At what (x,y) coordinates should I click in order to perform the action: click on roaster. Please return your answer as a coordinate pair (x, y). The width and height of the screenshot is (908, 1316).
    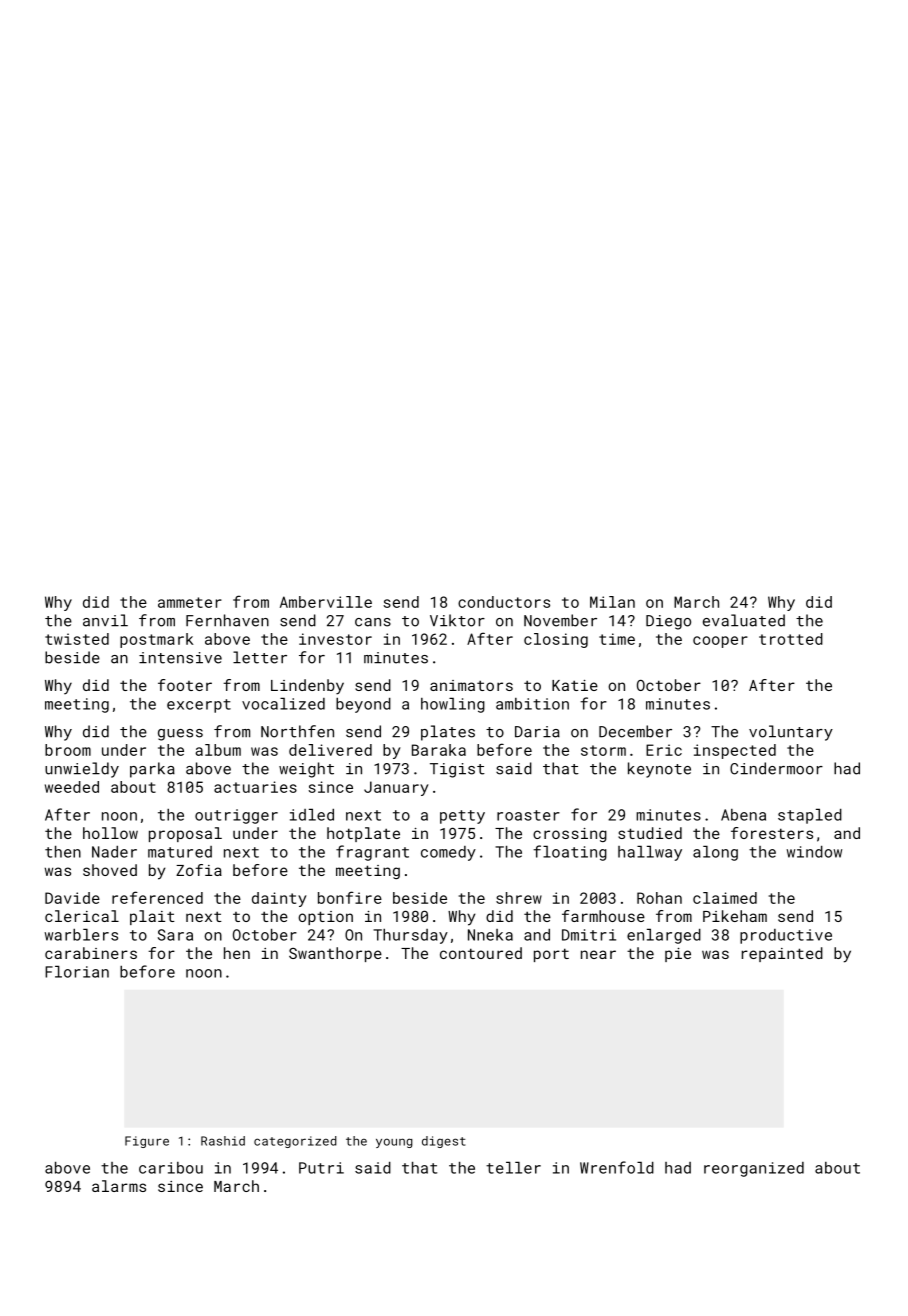
    Looking at the image, I should click on (528, 815).
